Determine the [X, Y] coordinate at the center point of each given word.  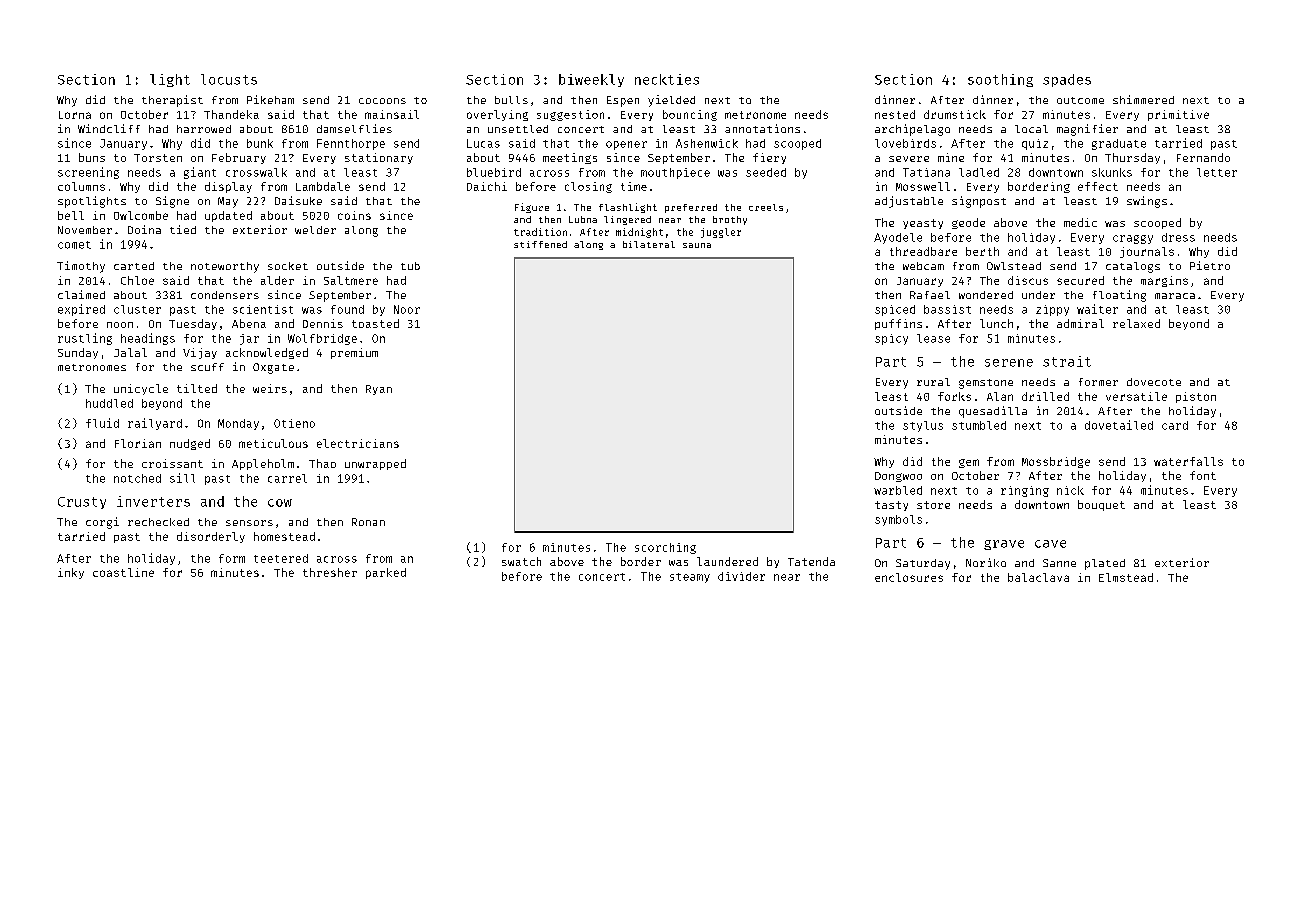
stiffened [540, 244]
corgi [102, 523]
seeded [766, 172]
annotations [762, 128]
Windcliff [109, 128]
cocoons [382, 101]
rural [933, 382]
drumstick [955, 114]
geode [968, 223]
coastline [123, 572]
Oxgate [273, 368]
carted [134, 266]
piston [1196, 397]
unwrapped [375, 464]
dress [1178, 237]
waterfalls [1188, 461]
